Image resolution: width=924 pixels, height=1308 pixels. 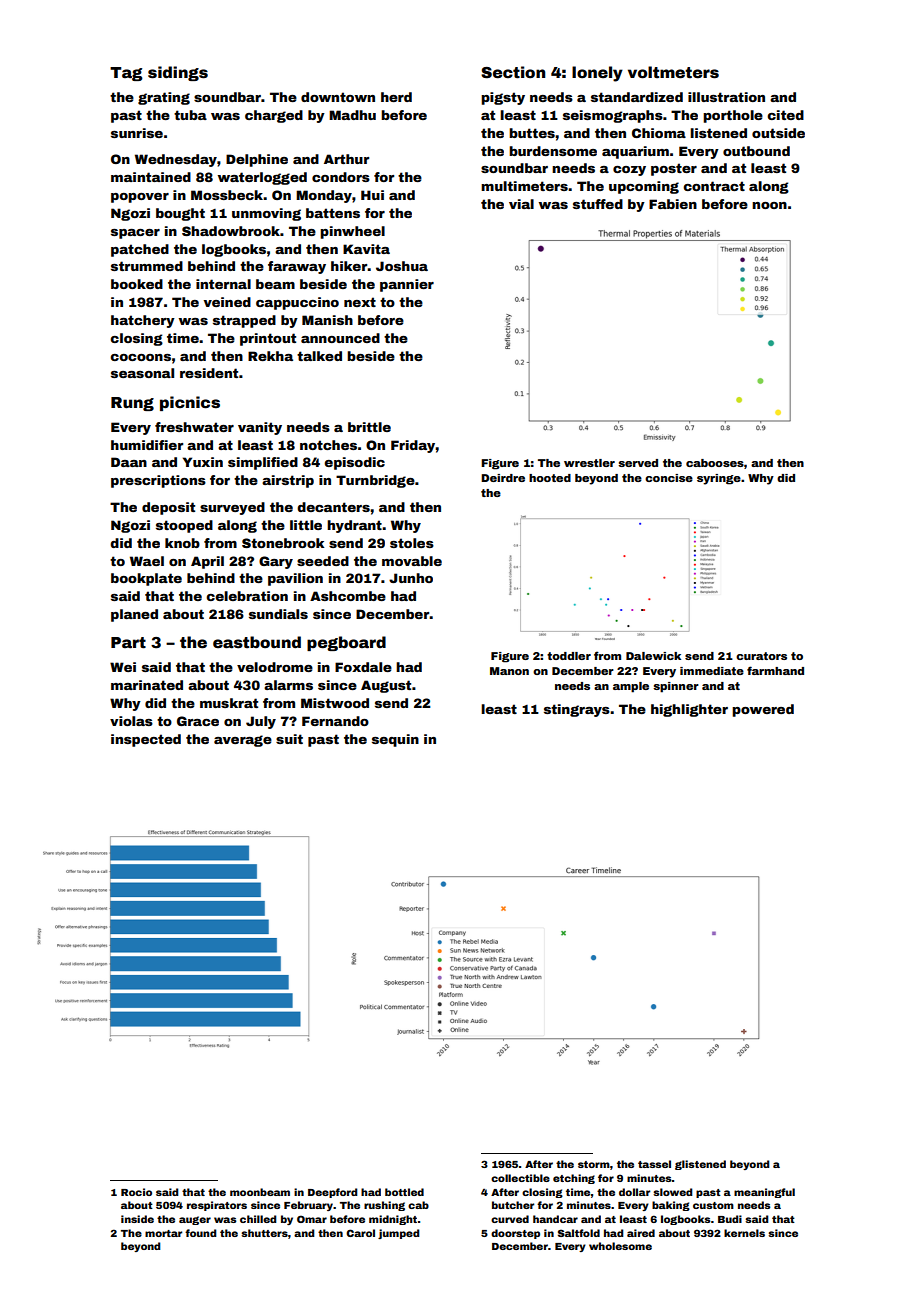 I want to click on Manon, so click(x=509, y=671).
